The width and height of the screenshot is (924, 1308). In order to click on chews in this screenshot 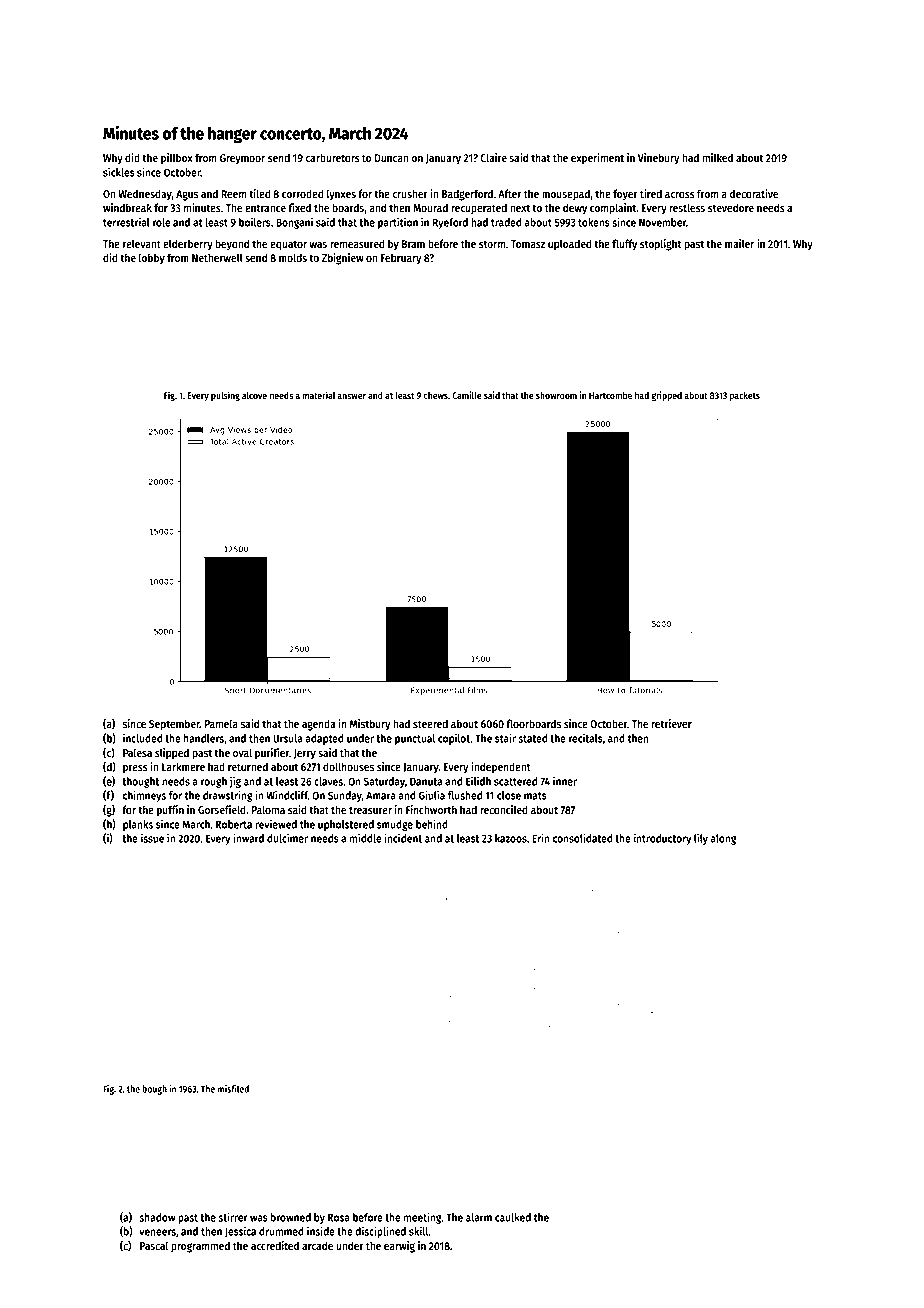, I will do `click(436, 395)`.
